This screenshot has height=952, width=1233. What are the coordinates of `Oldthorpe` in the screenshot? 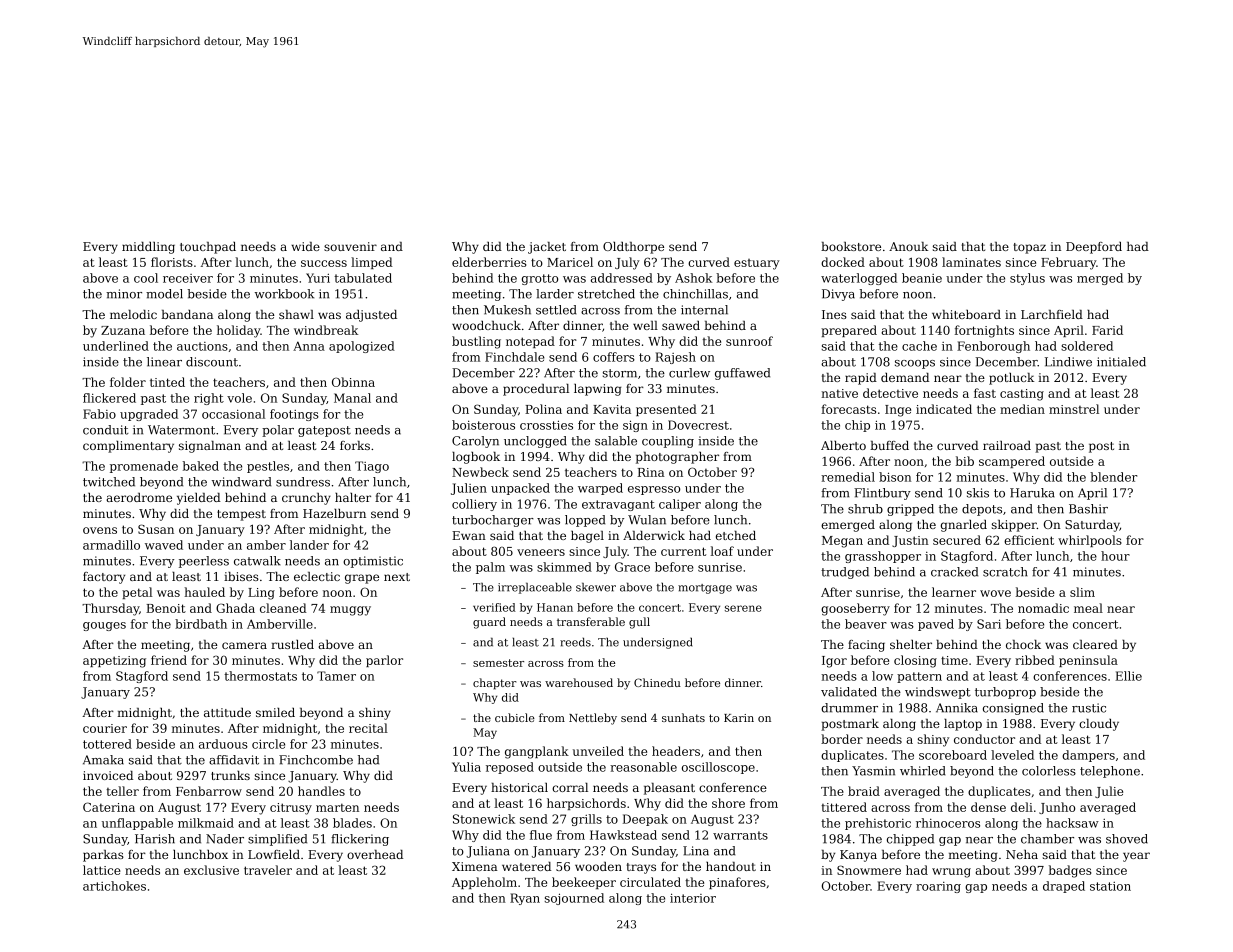 It's located at (633, 248).
